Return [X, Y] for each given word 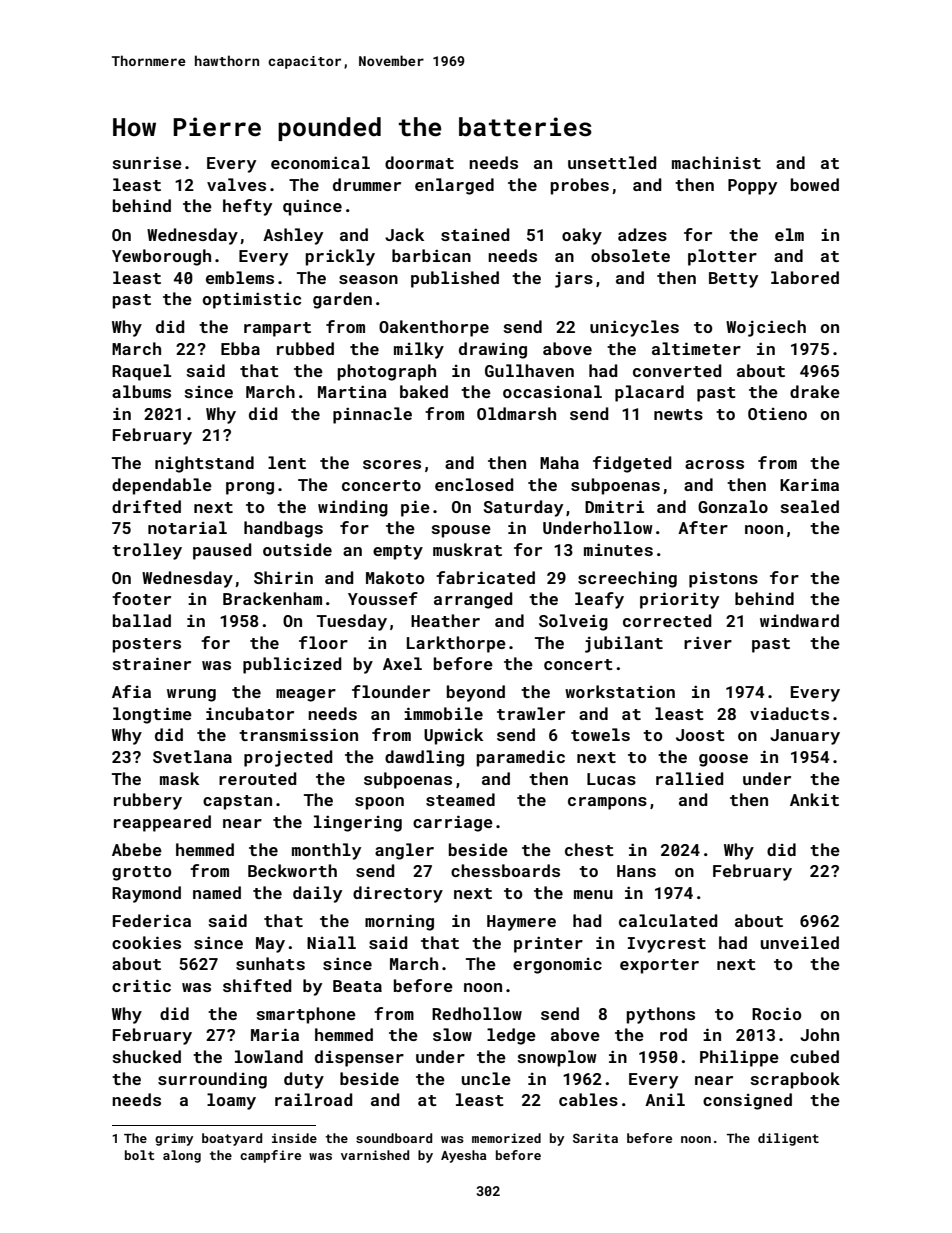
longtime [152, 715]
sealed [809, 506]
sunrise [147, 162]
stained [475, 234]
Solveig [573, 622]
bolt [140, 1155]
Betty [733, 280]
